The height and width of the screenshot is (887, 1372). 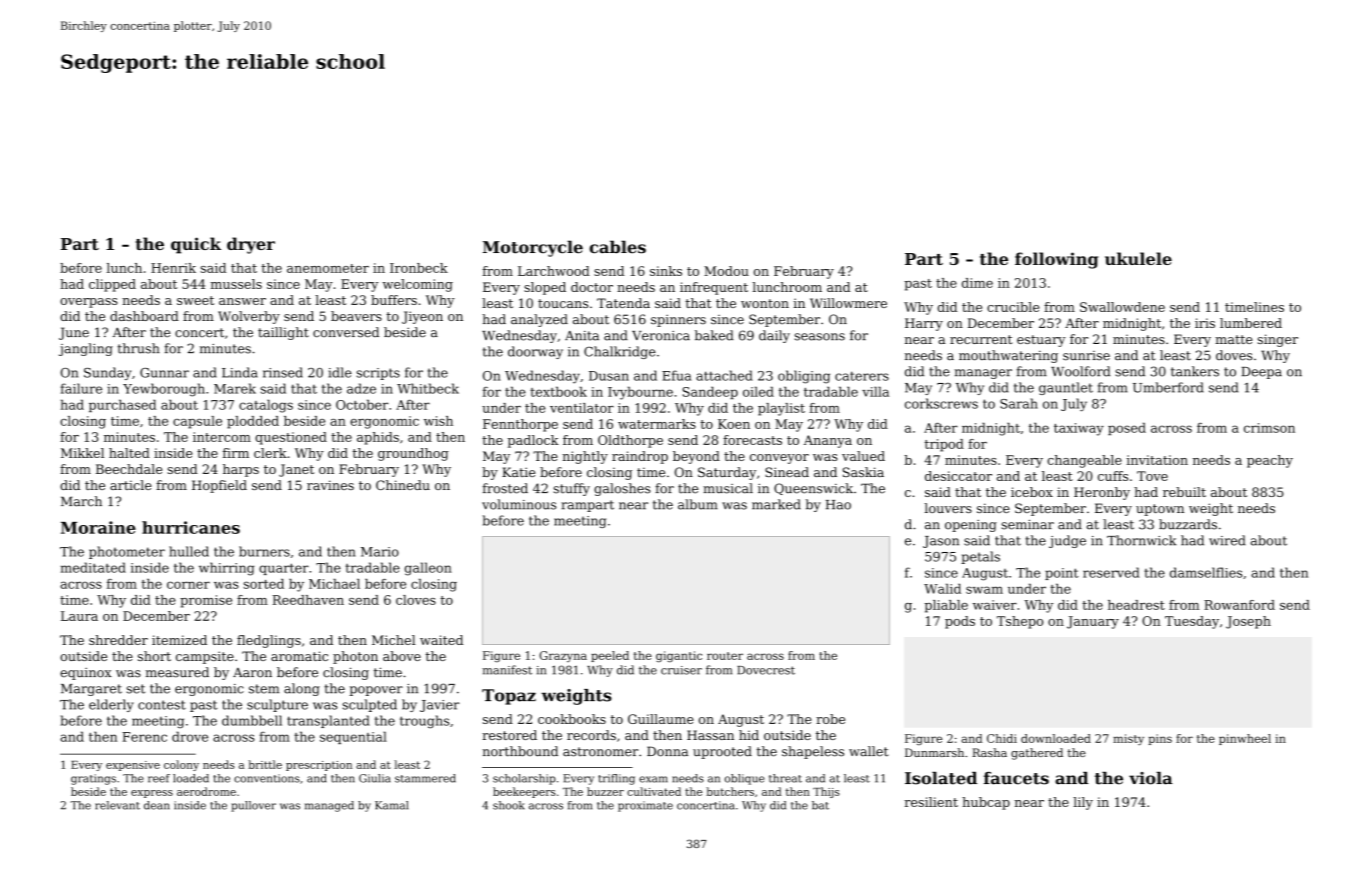 I want to click on Michael, so click(x=334, y=584).
